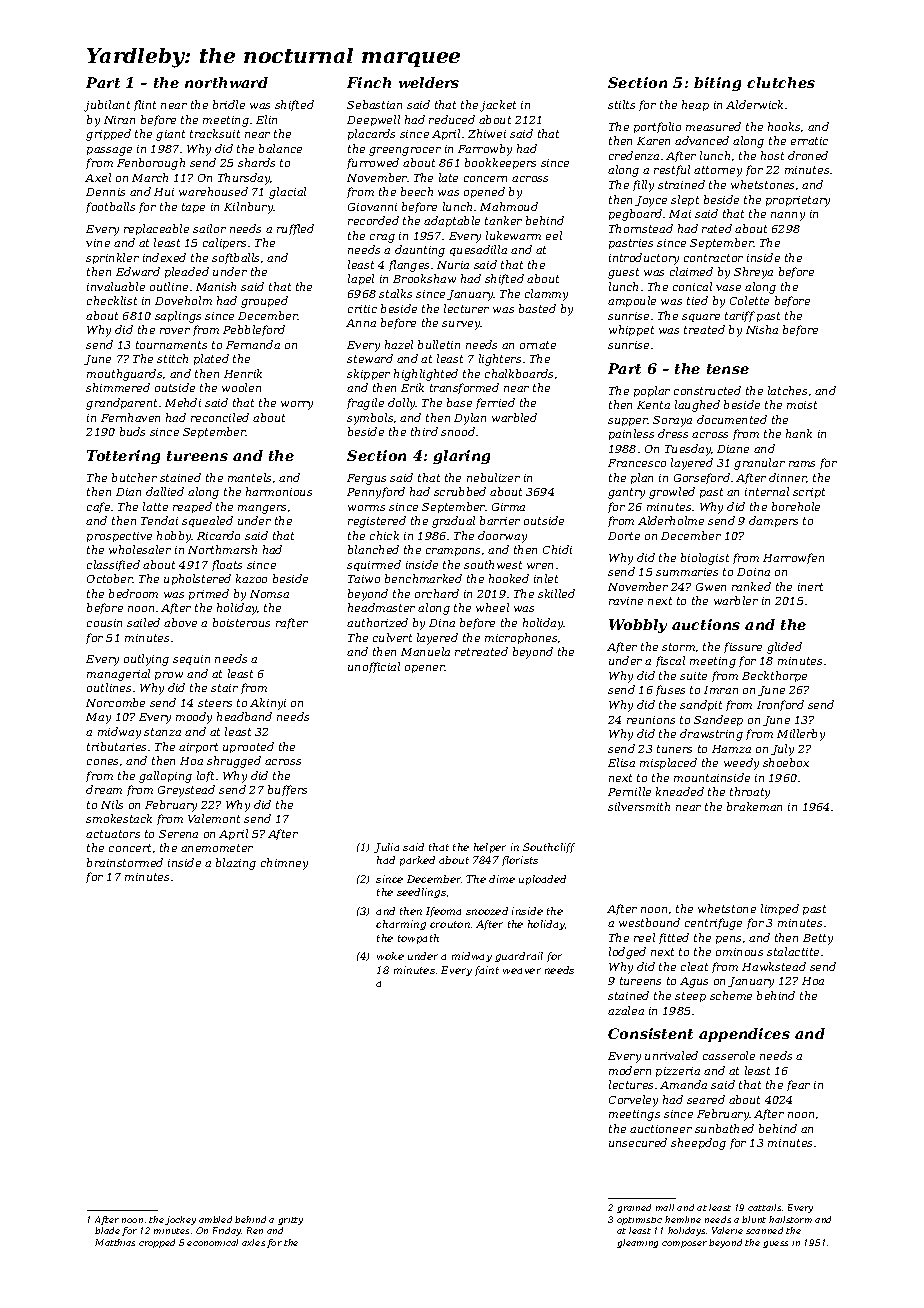  What do you see at coordinates (556, 593) in the page?
I see `skilled` at bounding box center [556, 593].
